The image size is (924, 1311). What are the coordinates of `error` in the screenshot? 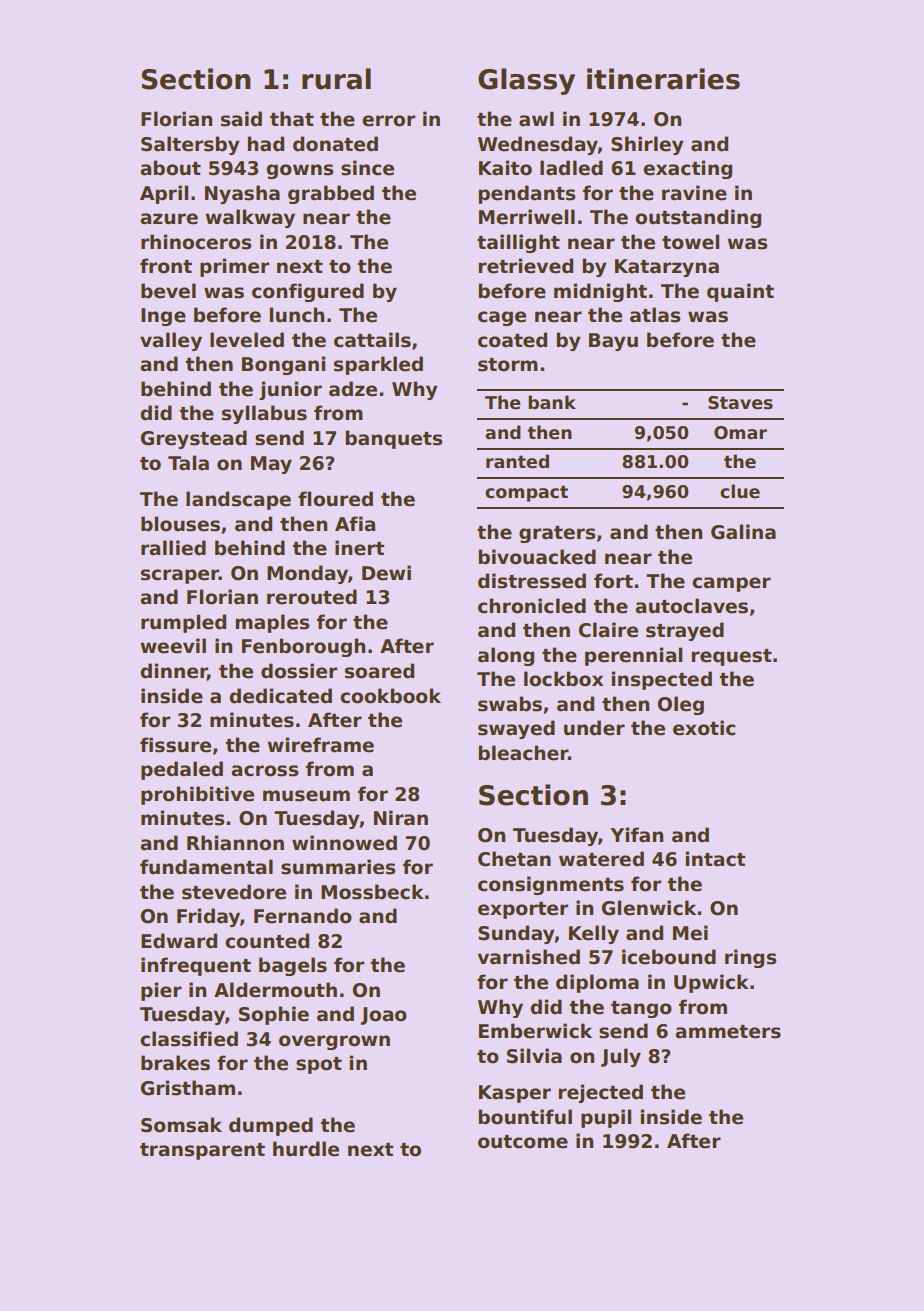 It's located at (388, 121).
